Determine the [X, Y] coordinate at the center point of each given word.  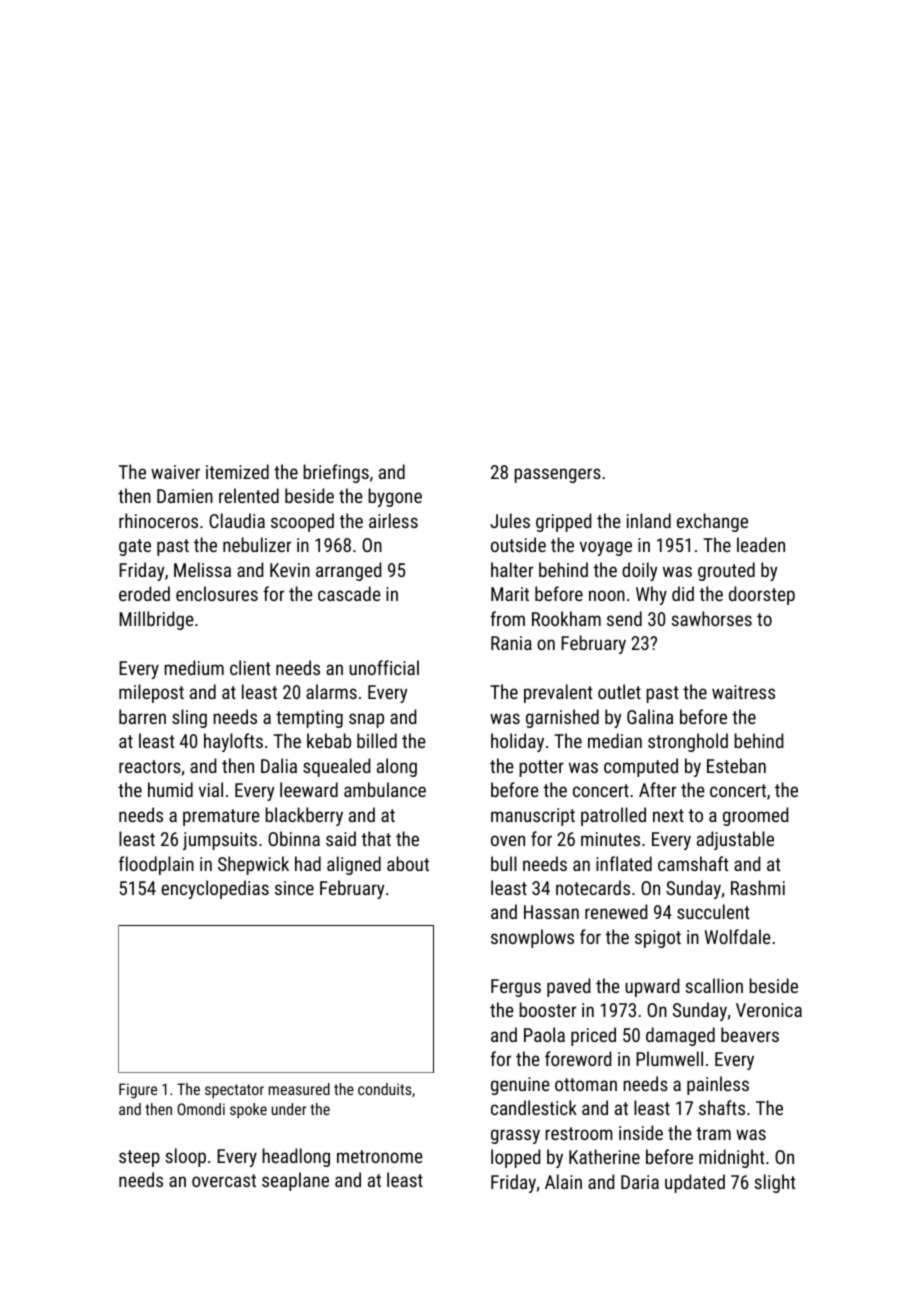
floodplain [156, 865]
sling [189, 718]
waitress [743, 692]
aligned [354, 865]
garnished [562, 718]
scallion [714, 985]
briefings [336, 473]
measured [299, 1089]
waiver [175, 472]
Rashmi [758, 887]
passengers [557, 475]
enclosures [217, 593]
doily [639, 571]
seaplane [295, 1181]
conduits [385, 1089]
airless [393, 520]
